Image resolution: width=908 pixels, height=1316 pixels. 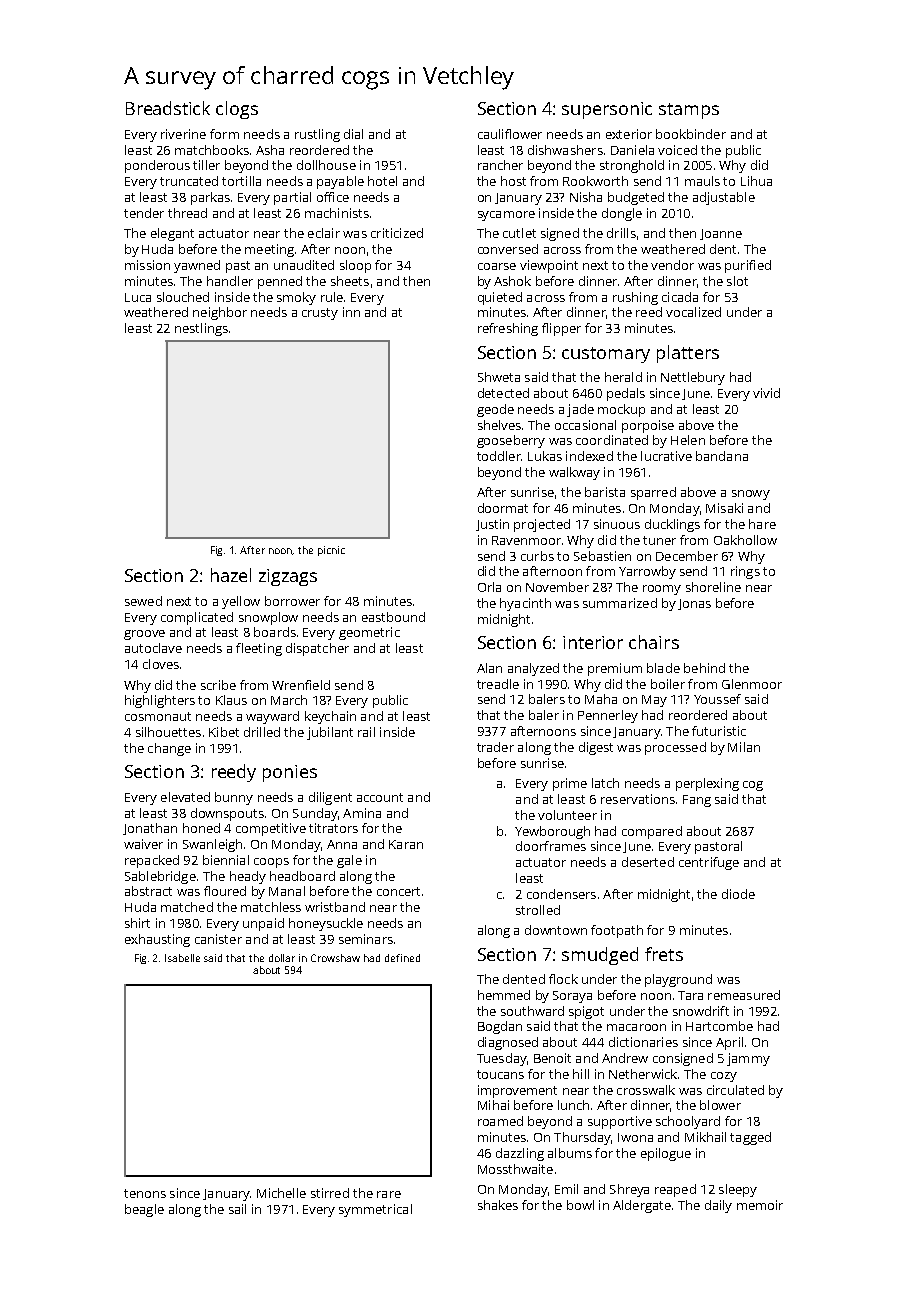 I want to click on Alan, so click(x=489, y=668).
